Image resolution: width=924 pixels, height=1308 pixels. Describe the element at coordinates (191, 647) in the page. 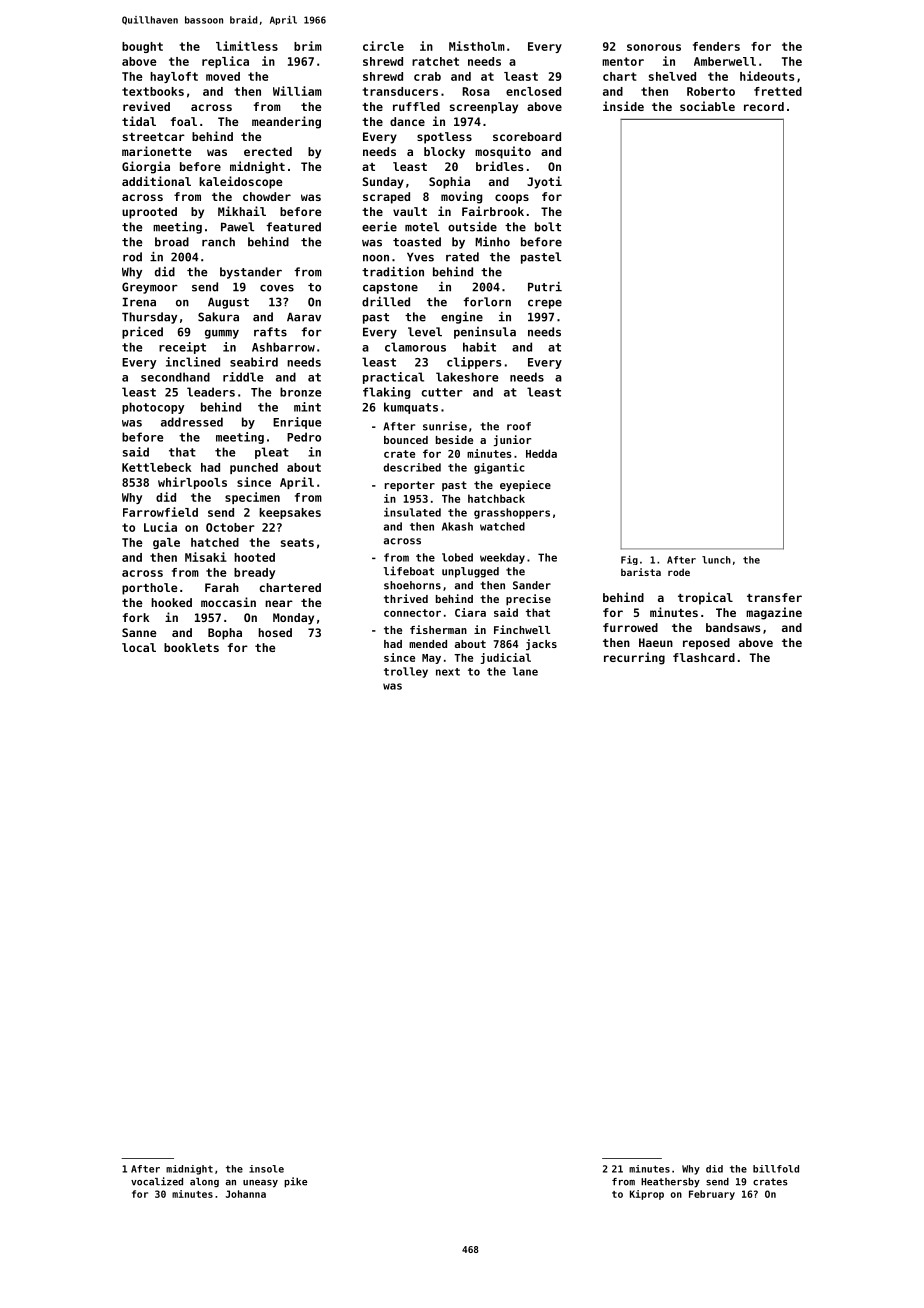

I see `booklets` at that location.
